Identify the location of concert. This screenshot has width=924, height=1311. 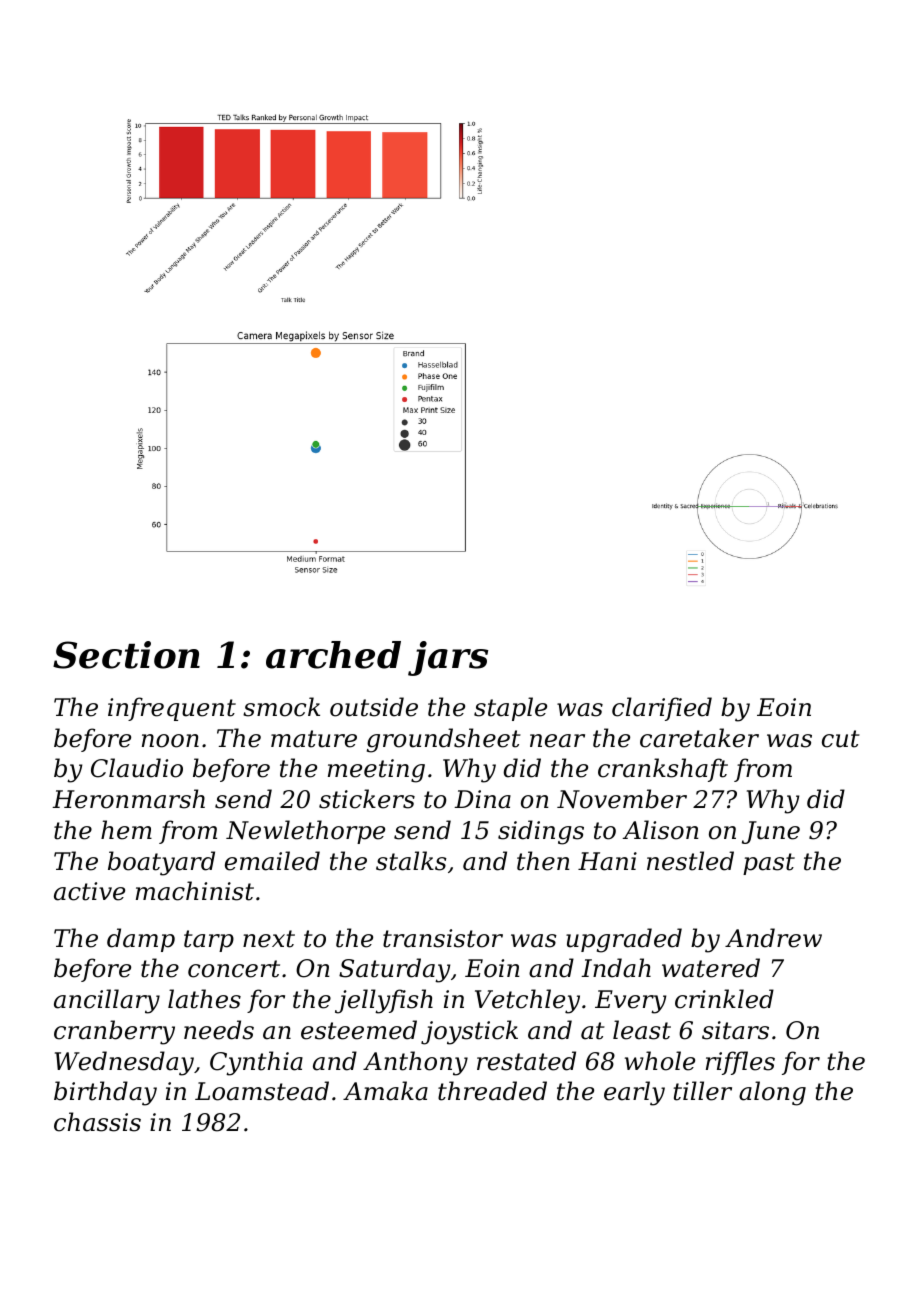
(234, 969).
